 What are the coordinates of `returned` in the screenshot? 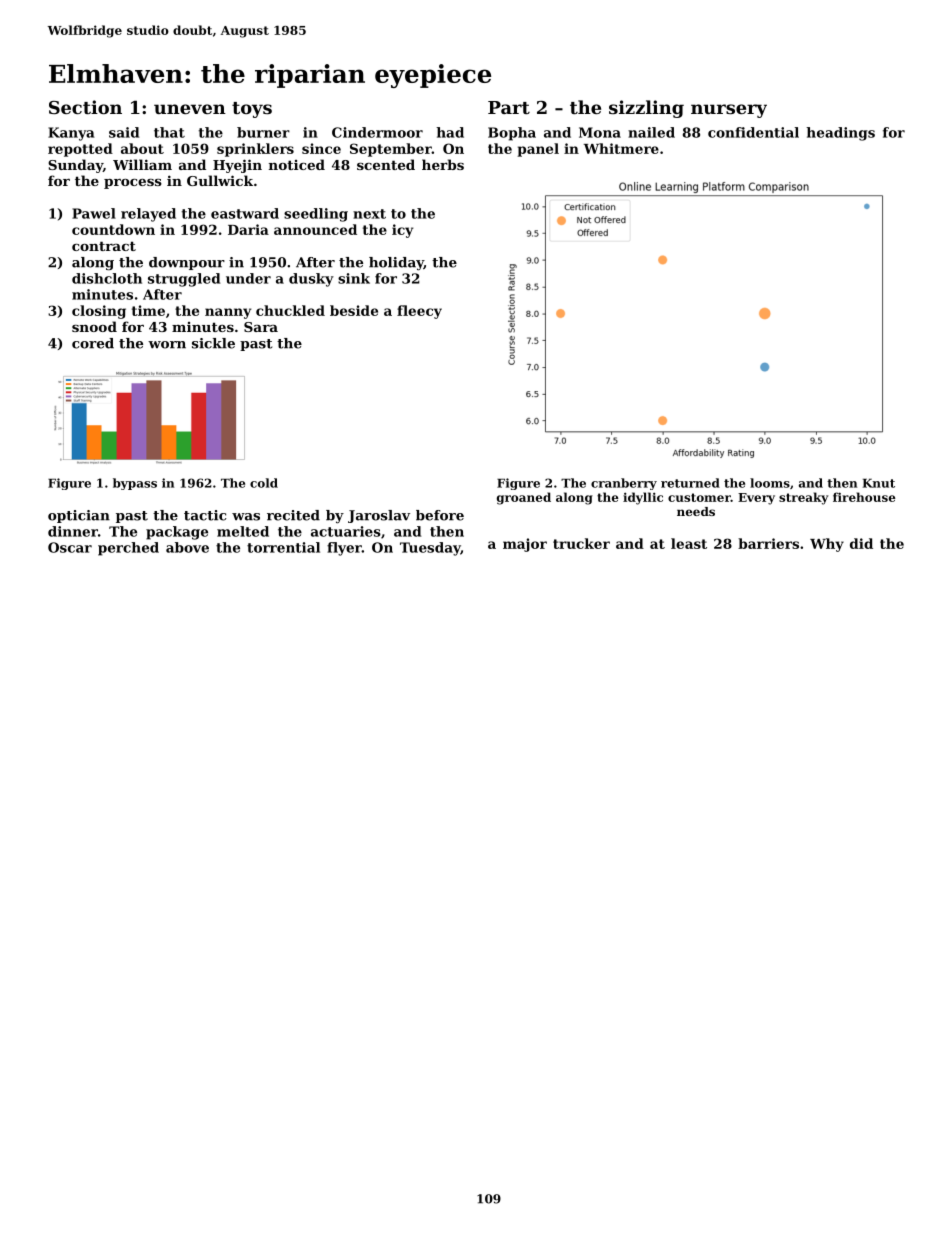 It's located at (690, 483).
